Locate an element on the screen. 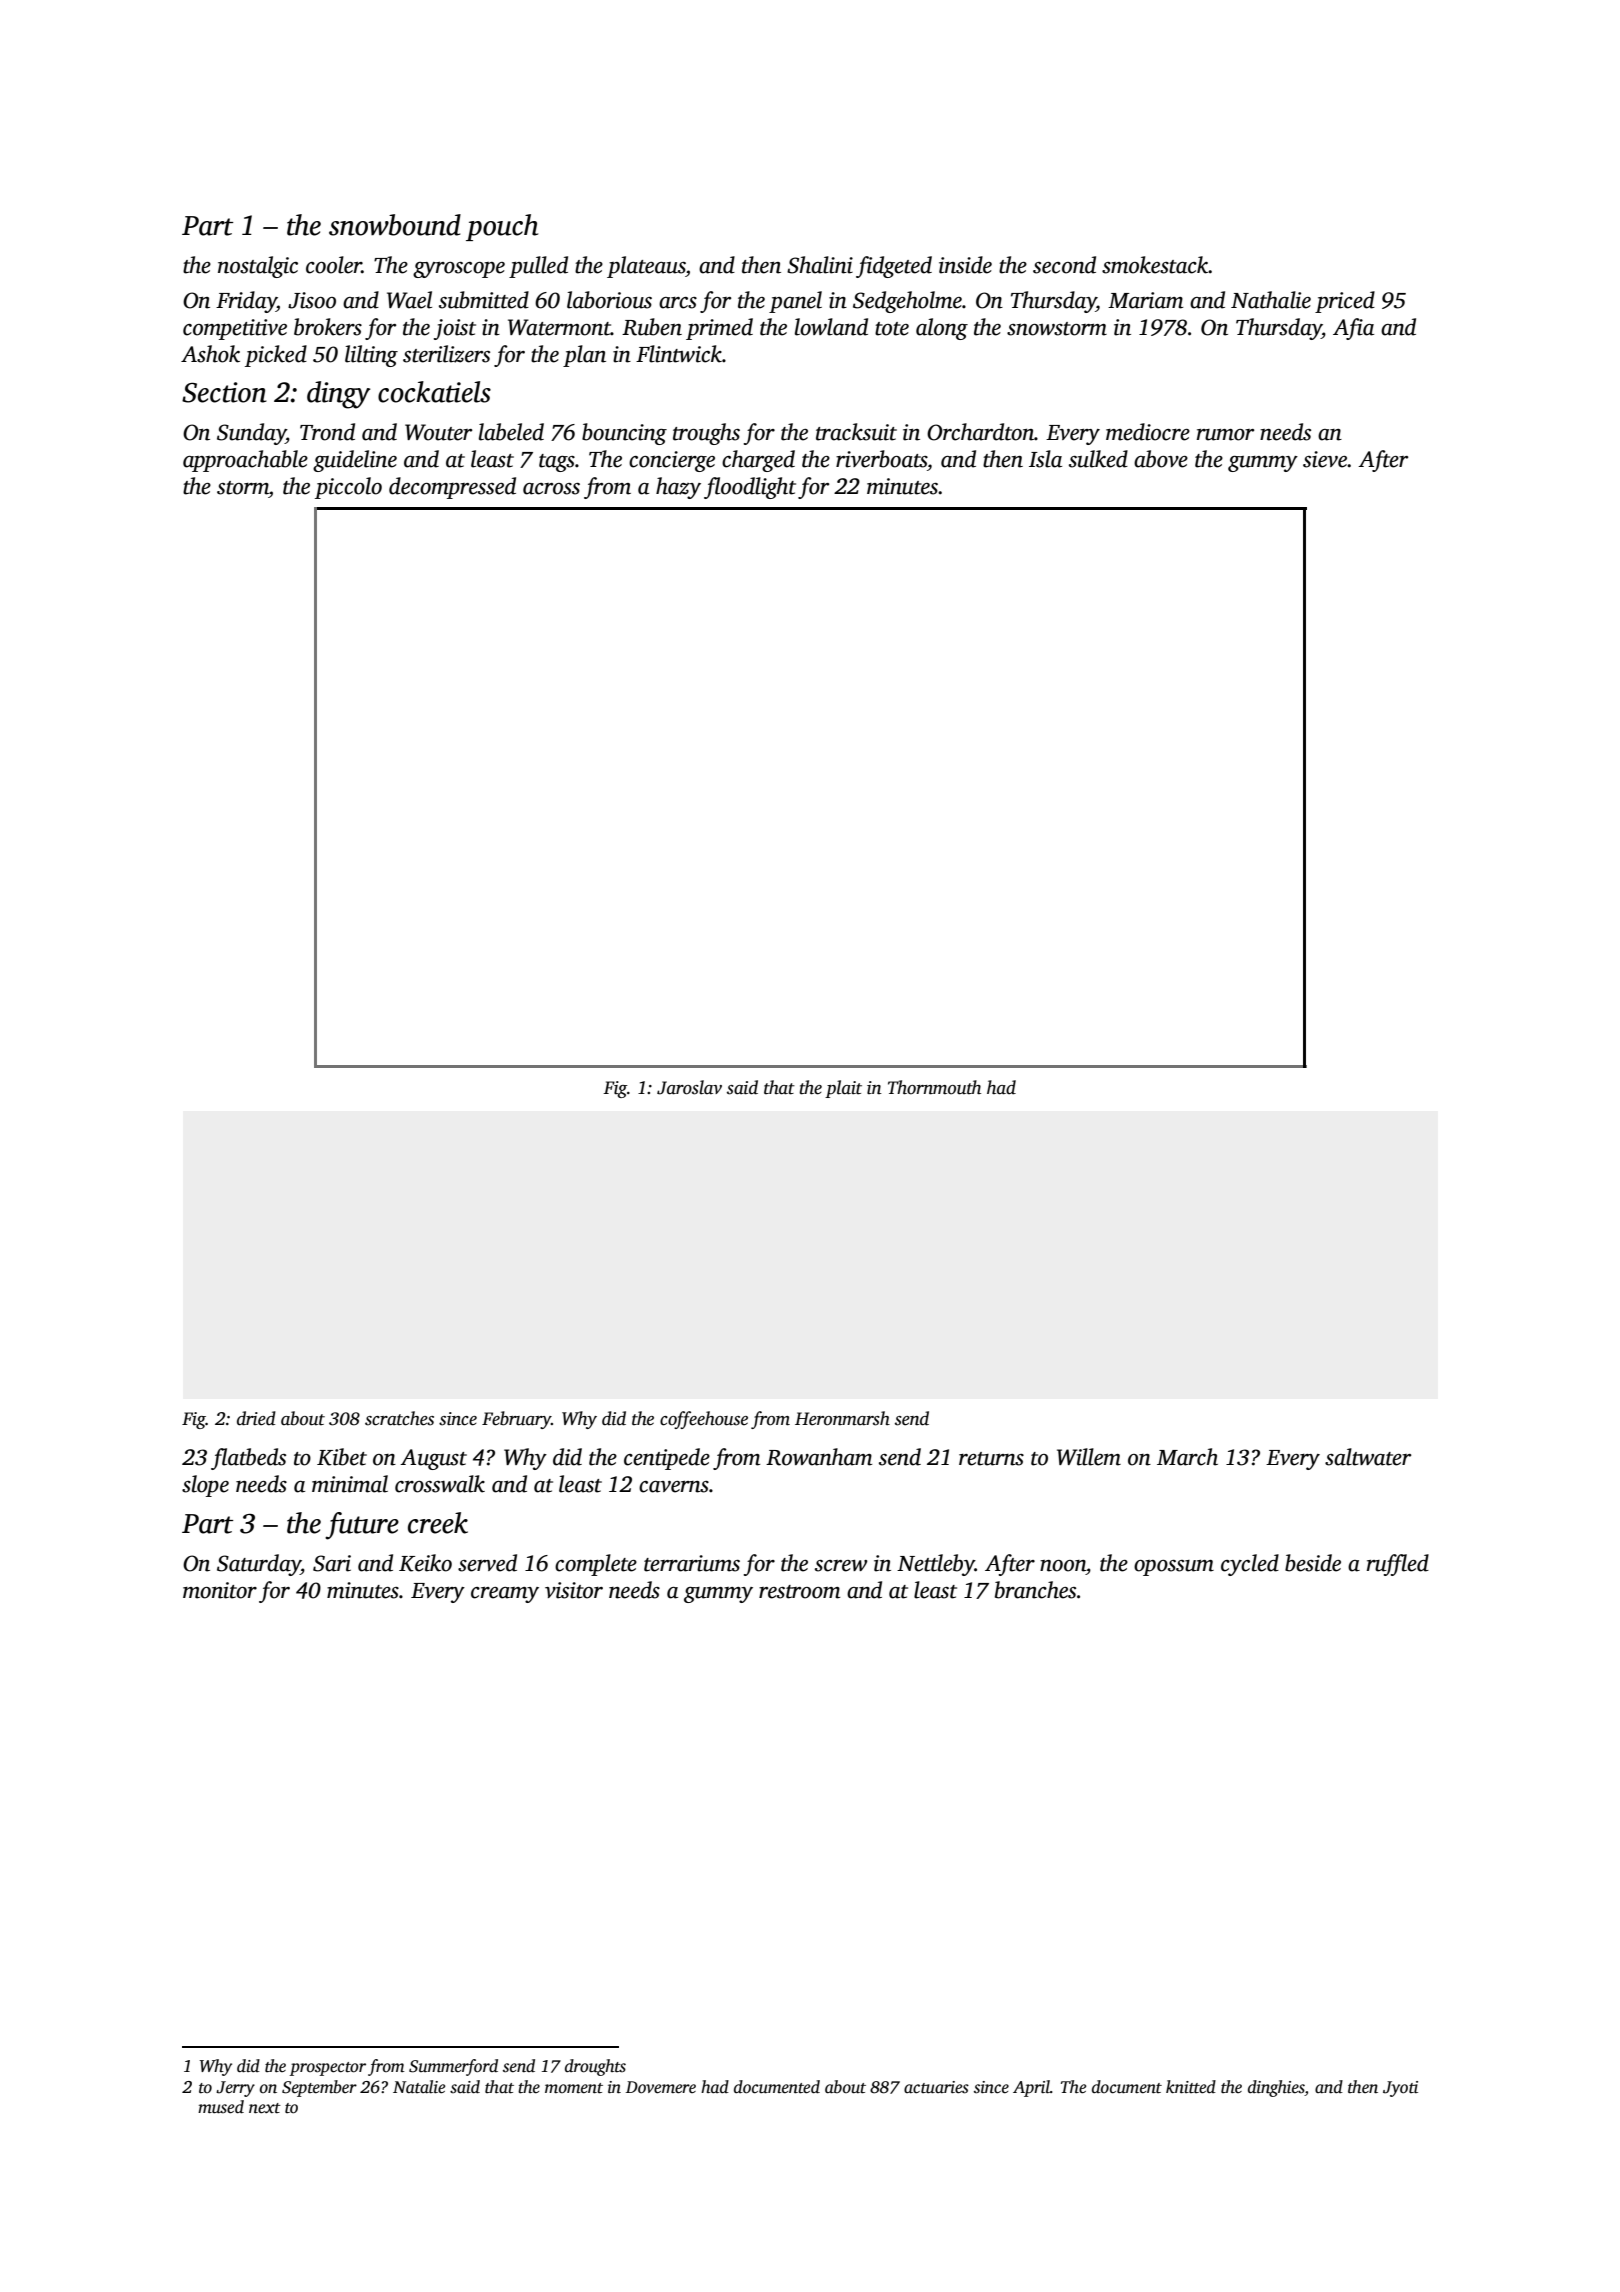  Afia is located at coordinates (1353, 329).
